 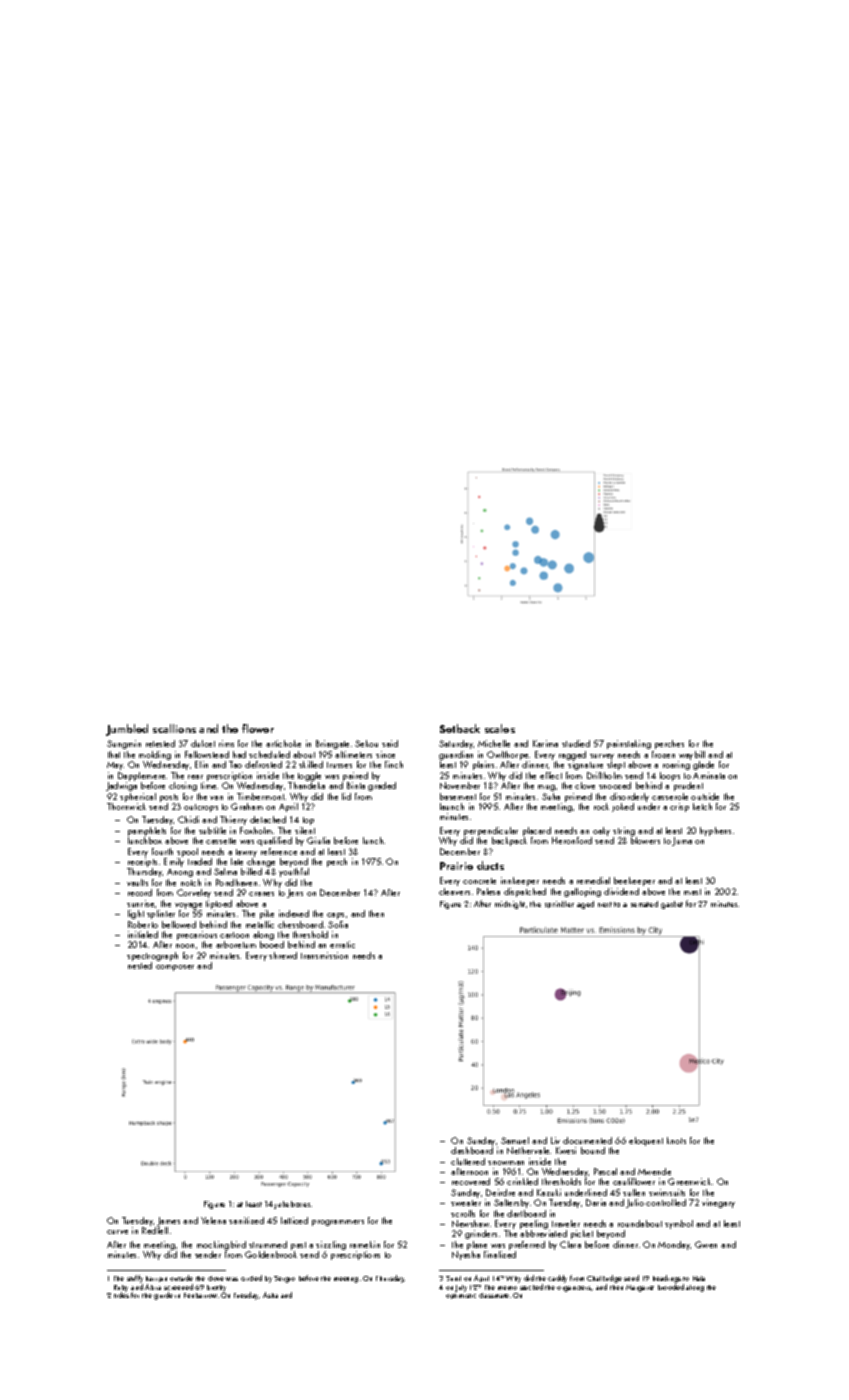 I want to click on waybill, so click(x=692, y=755).
